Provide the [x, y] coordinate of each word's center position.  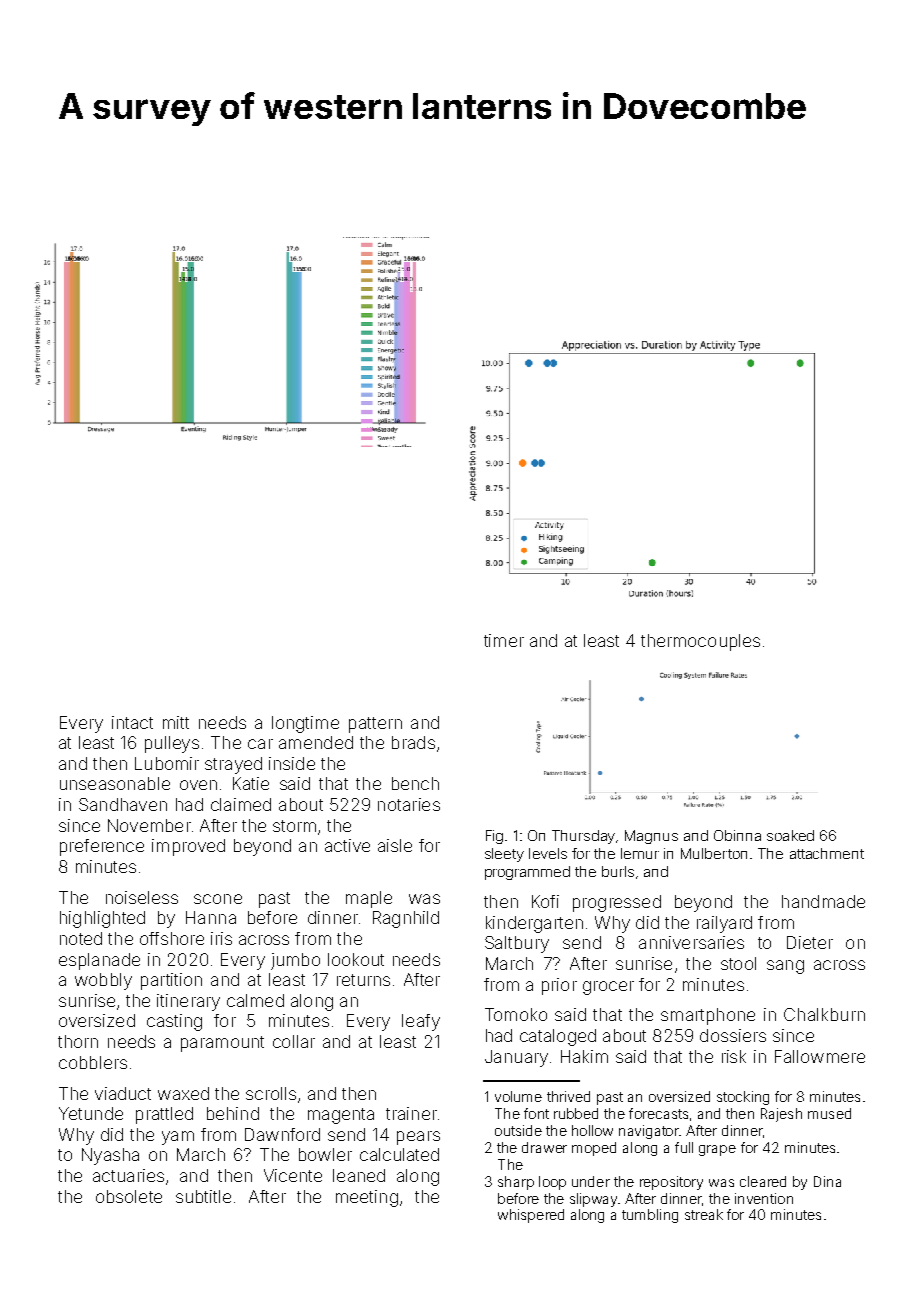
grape [717, 1150]
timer [504, 640]
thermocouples [700, 642]
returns [363, 980]
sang [785, 967]
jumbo [295, 961]
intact [132, 722]
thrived [568, 1096]
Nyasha [110, 1156]
